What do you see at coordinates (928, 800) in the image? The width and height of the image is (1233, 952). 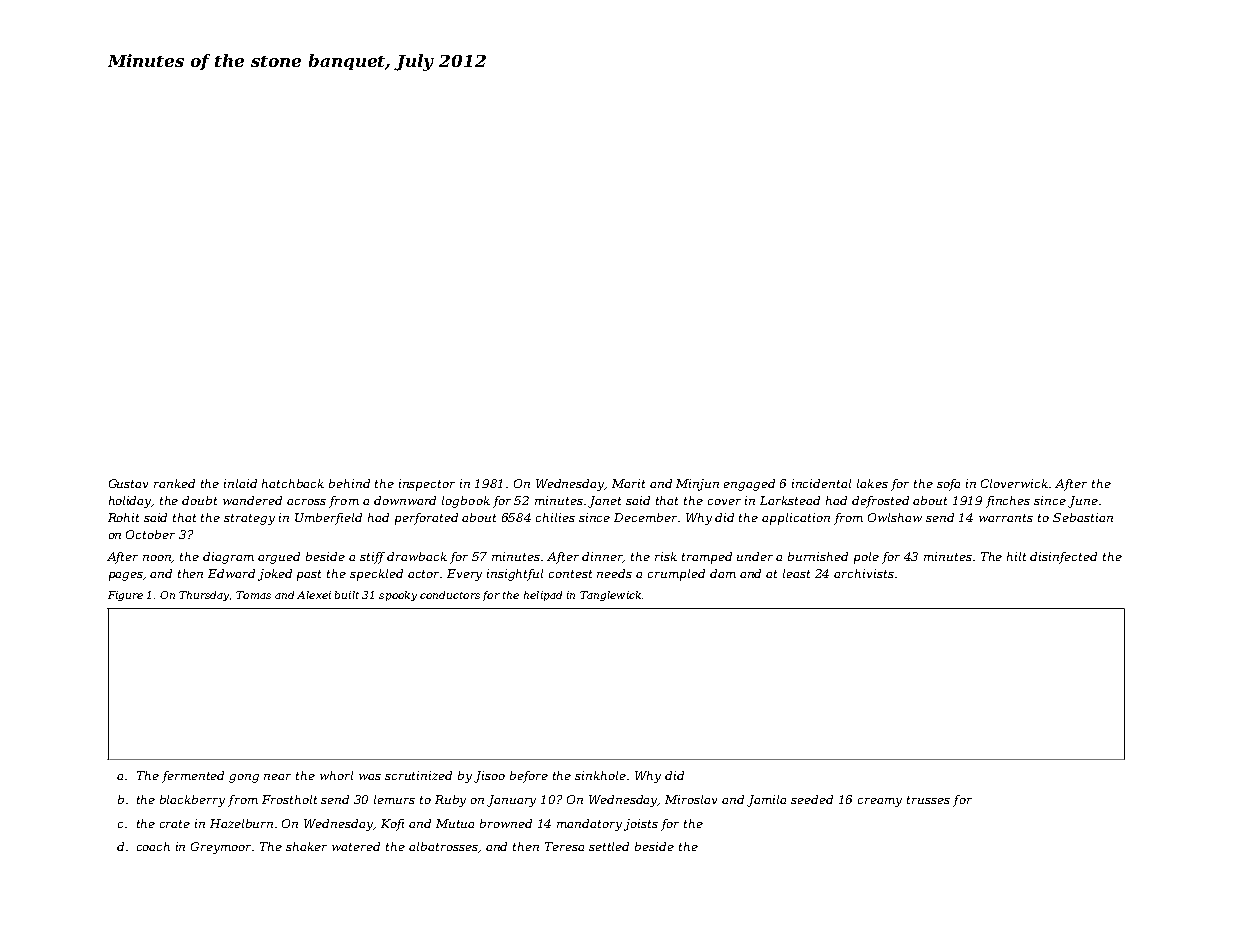 I see `trusses` at bounding box center [928, 800].
